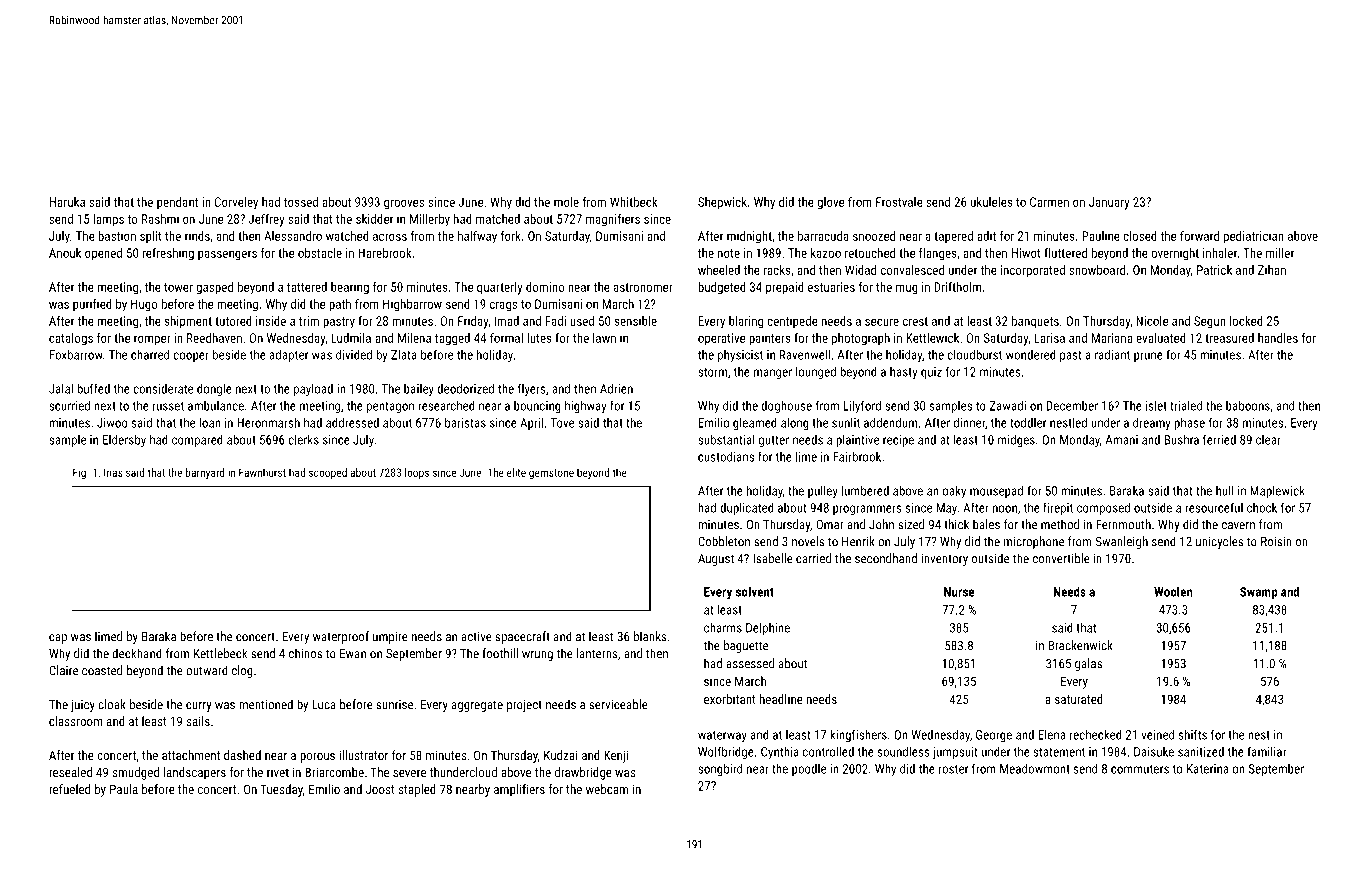  Describe the element at coordinates (992, 202) in the screenshot. I see `ukuleles` at that location.
